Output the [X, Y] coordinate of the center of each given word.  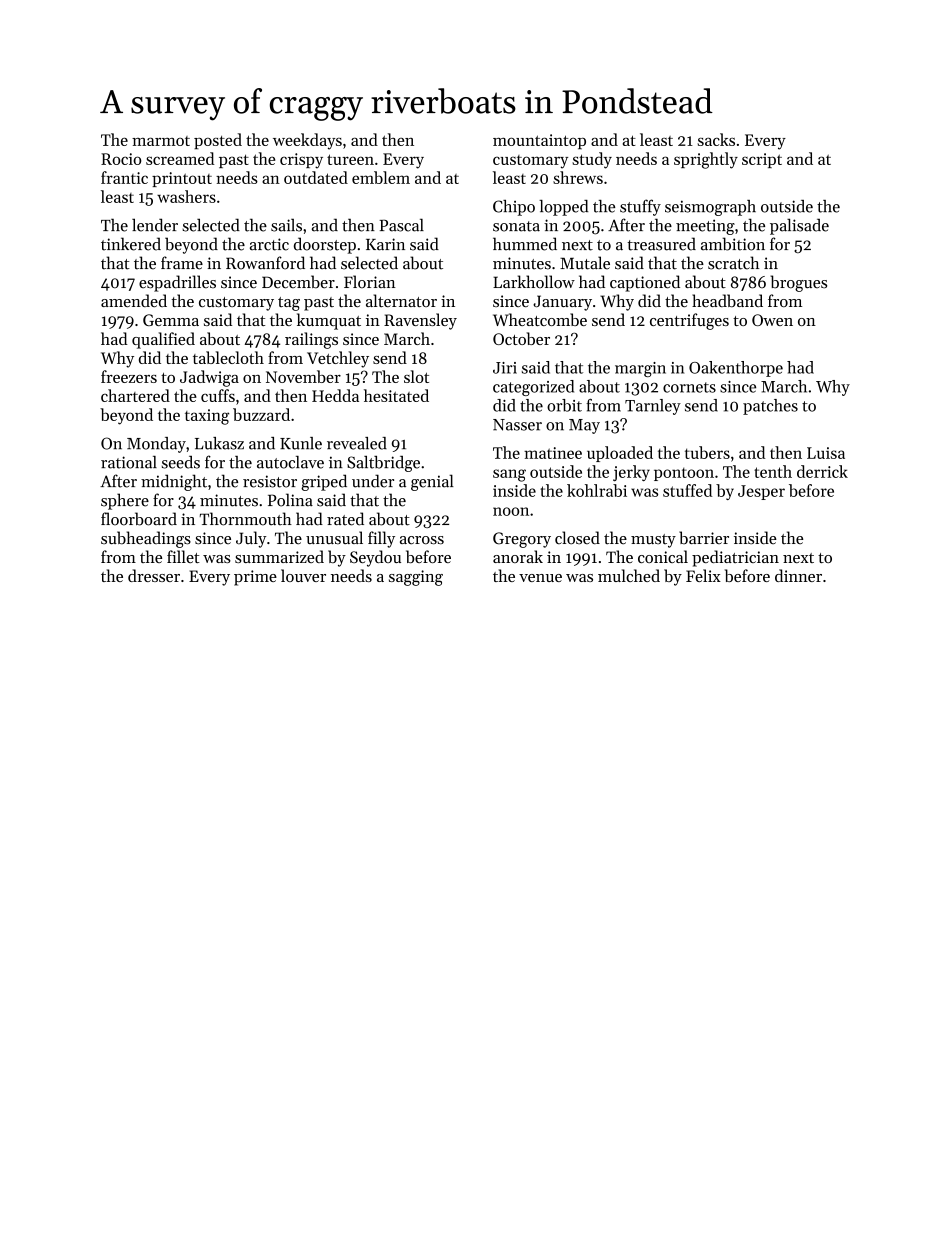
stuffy [640, 207]
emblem [381, 177]
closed [577, 538]
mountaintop [539, 141]
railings [311, 340]
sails [286, 225]
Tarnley [653, 407]
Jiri [505, 368]
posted [218, 141]
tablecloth [228, 357]
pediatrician [735, 558]
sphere [125, 501]
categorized [533, 388]
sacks [716, 139]
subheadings [146, 539]
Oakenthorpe [736, 369]
